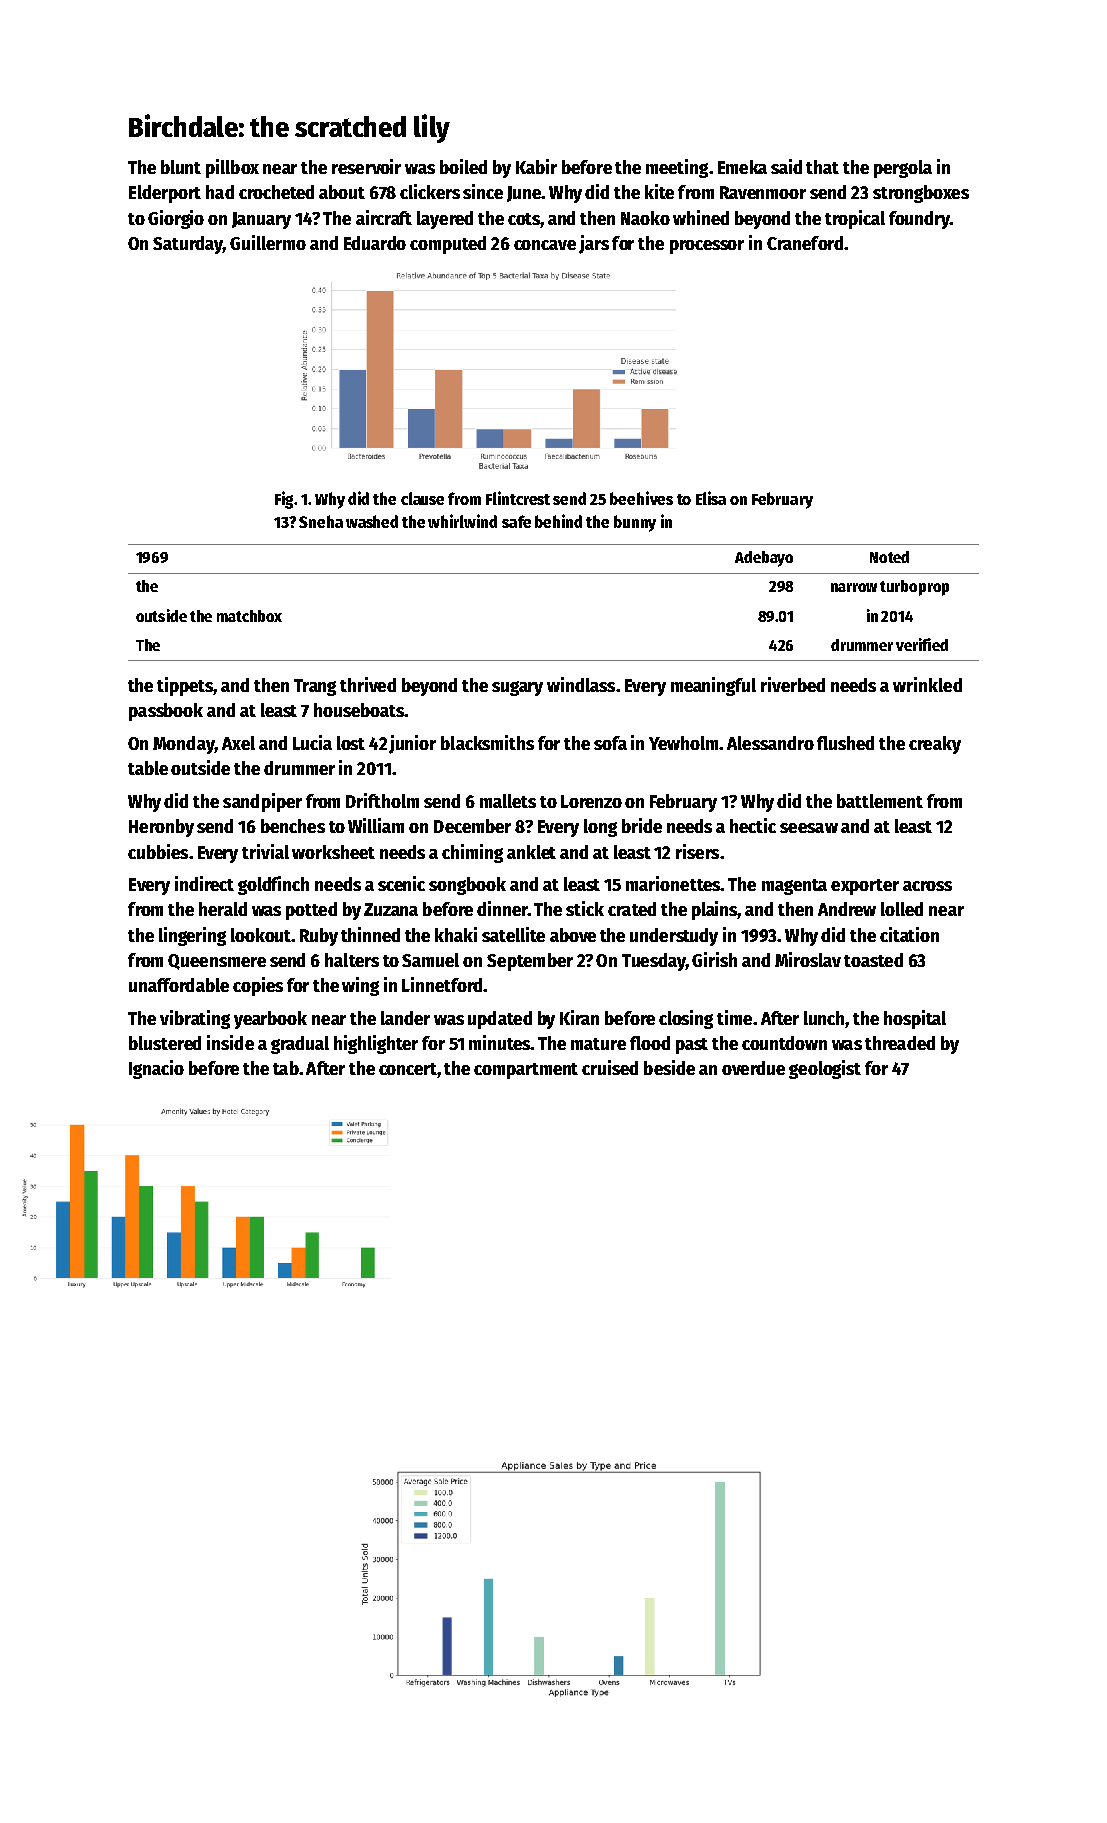 Image resolution: width=1107 pixels, height=1823 pixels. I want to click on kite, so click(659, 191).
